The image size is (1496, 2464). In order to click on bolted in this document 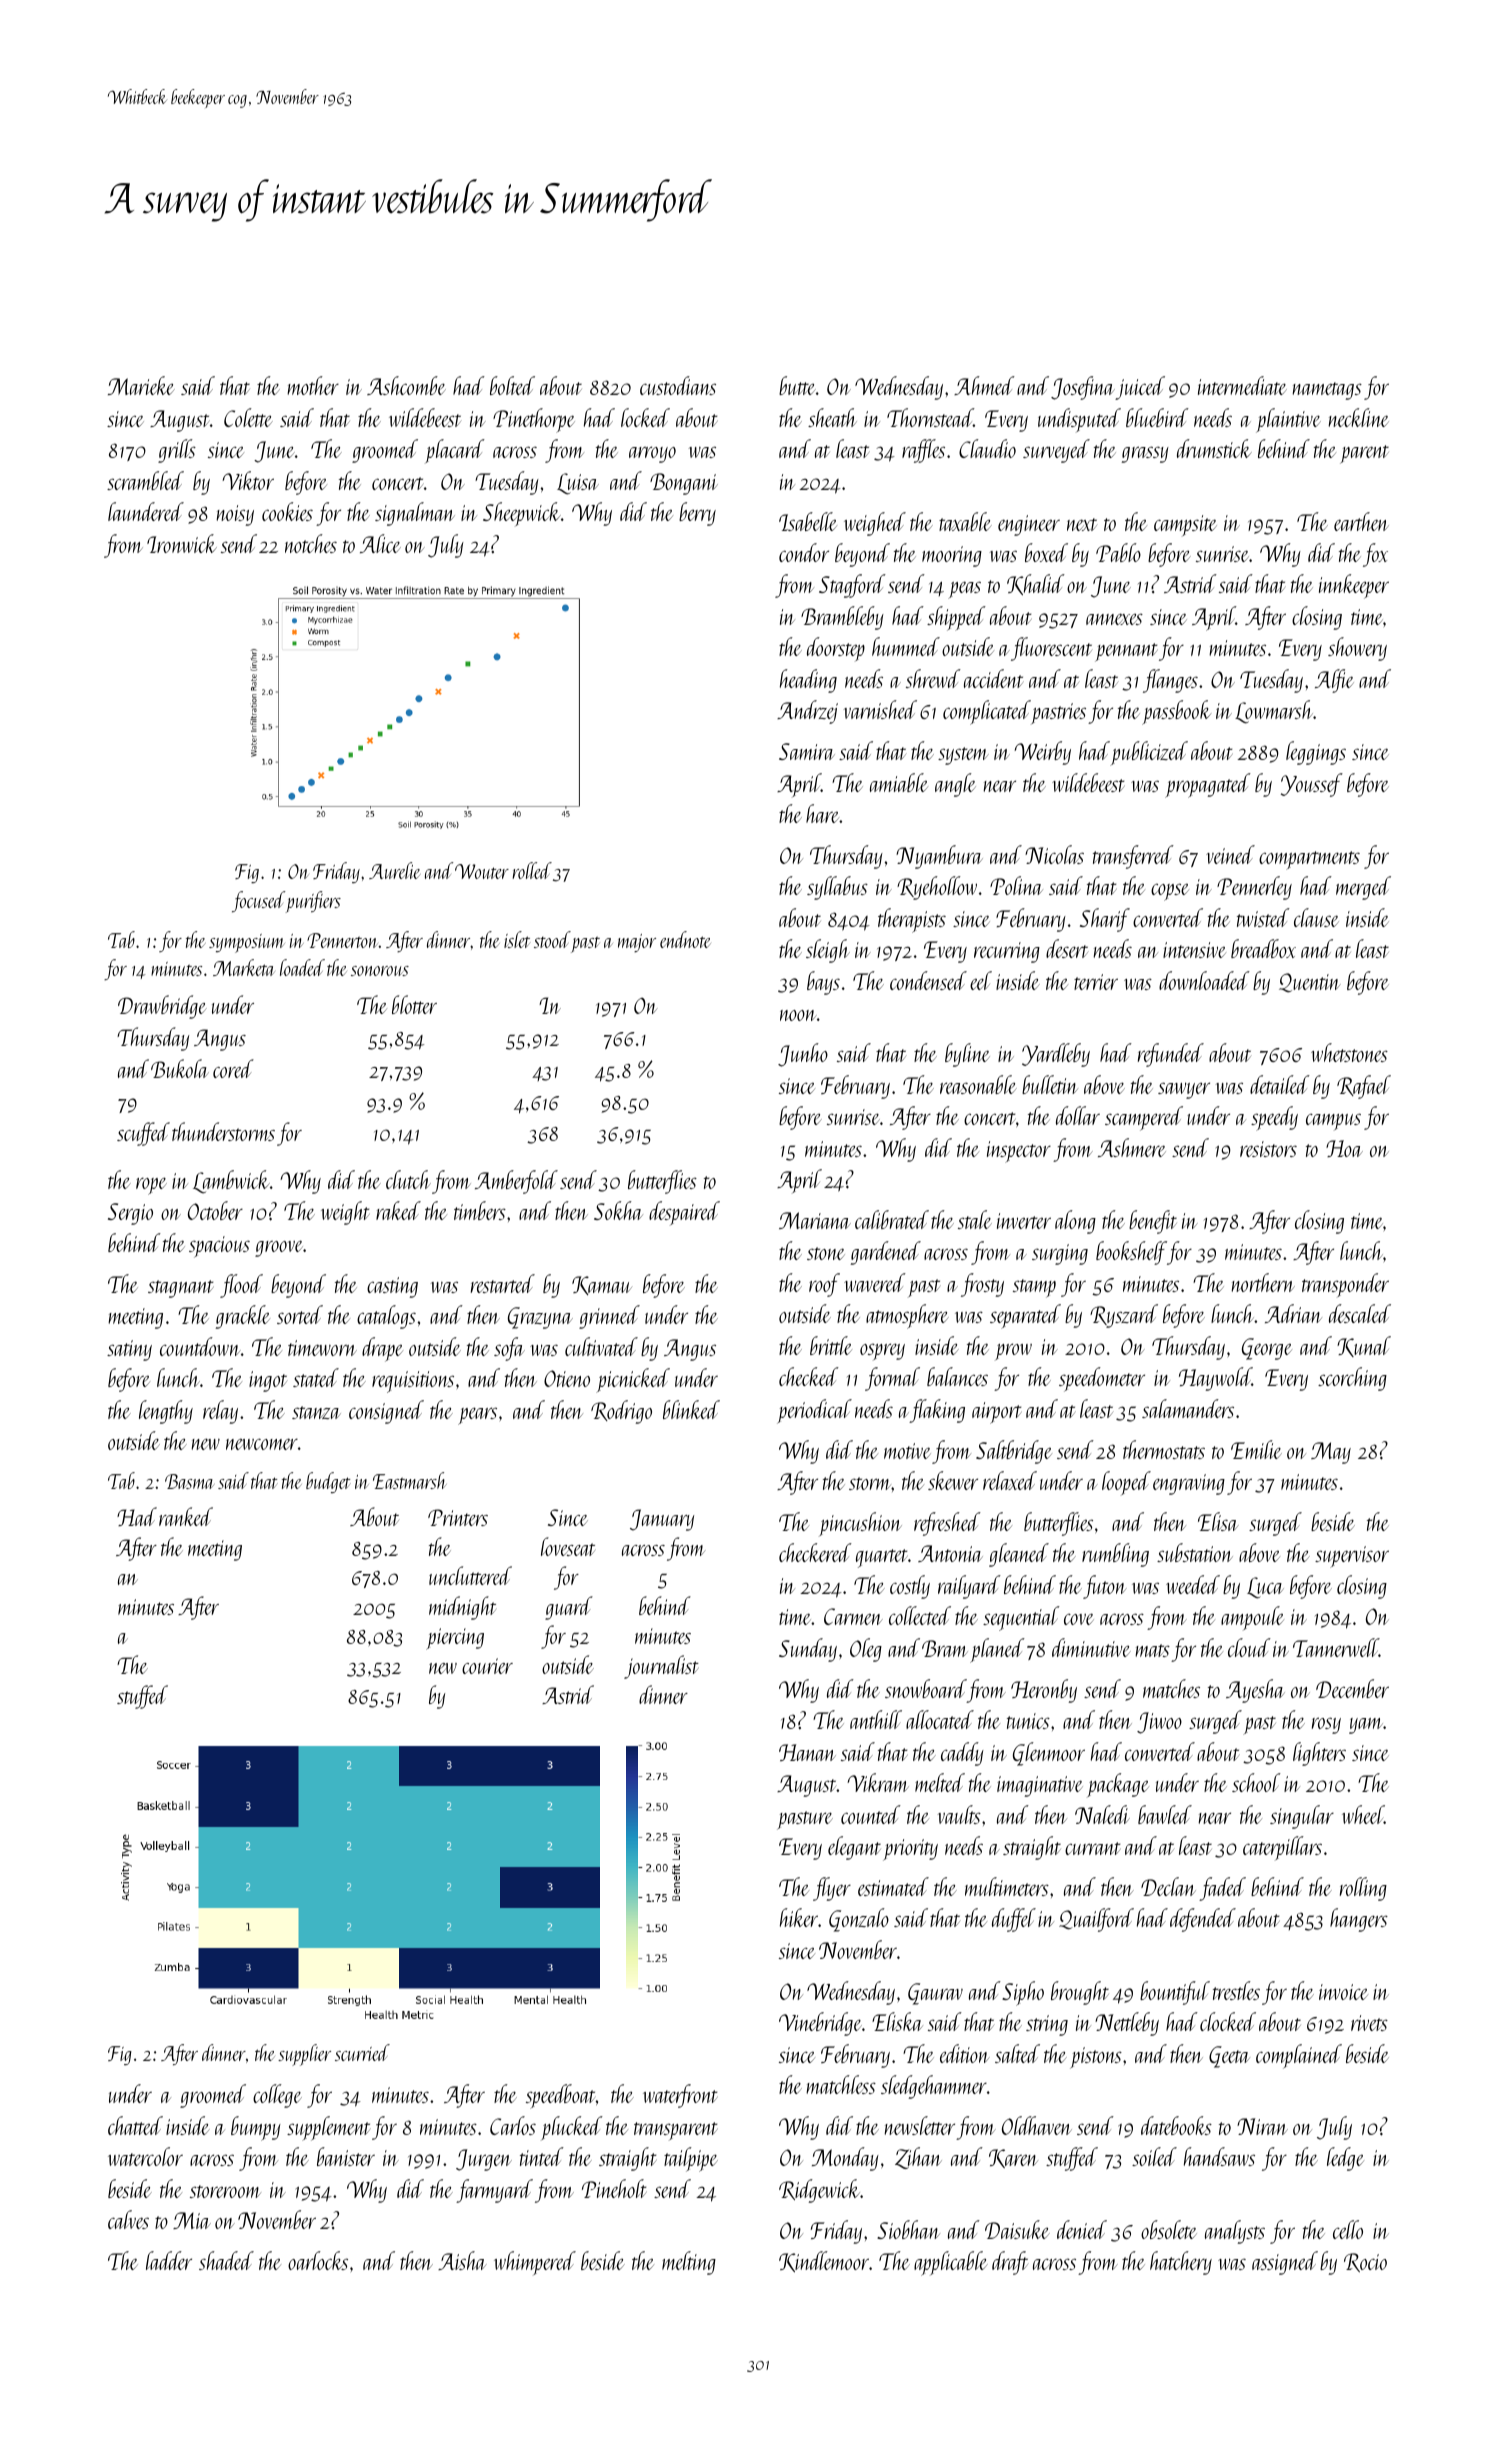, I will do `click(512, 385)`.
